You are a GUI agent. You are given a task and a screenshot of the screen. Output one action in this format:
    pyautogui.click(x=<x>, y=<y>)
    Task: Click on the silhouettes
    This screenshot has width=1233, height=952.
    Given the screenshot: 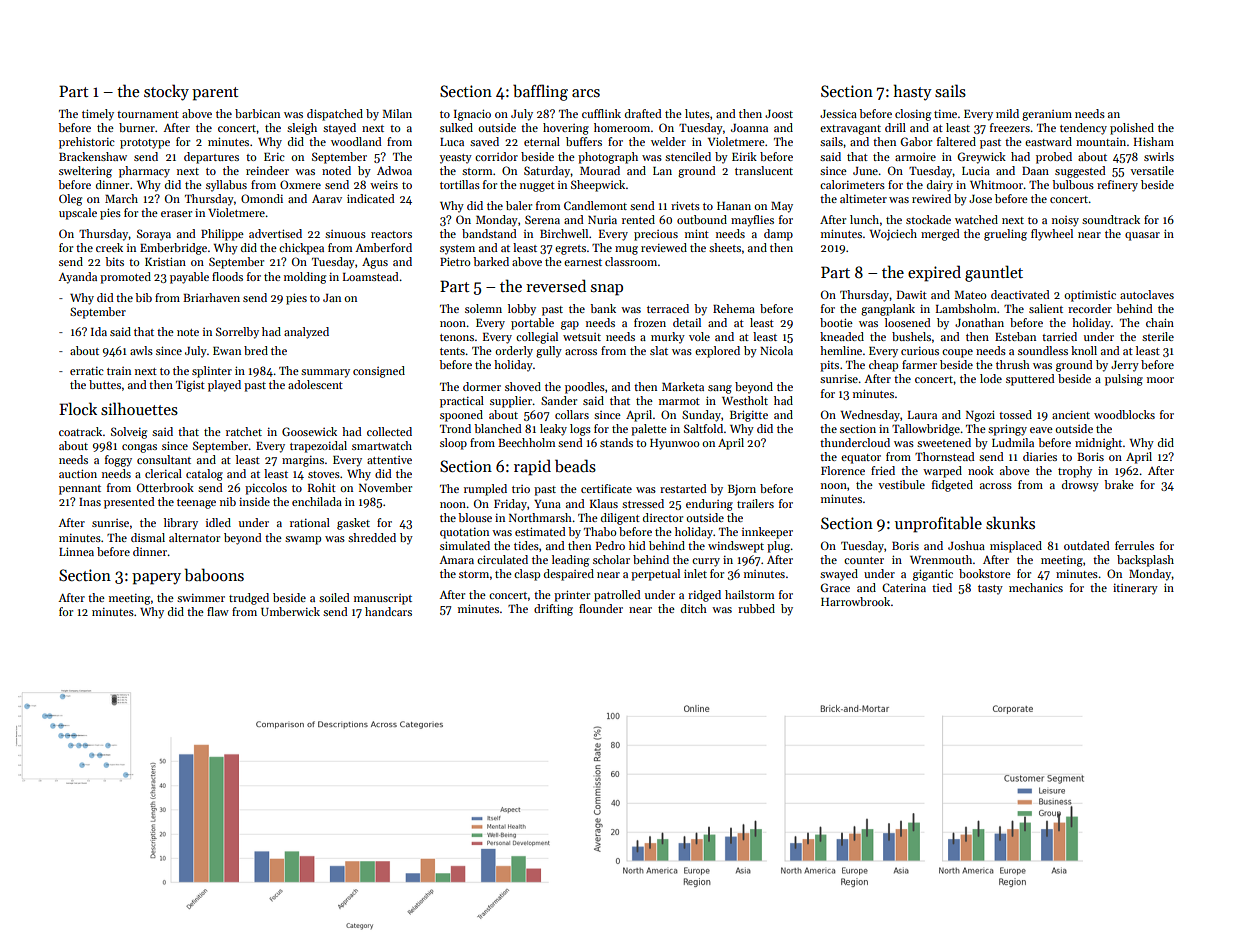 What is the action you would take?
    pyautogui.click(x=139, y=409)
